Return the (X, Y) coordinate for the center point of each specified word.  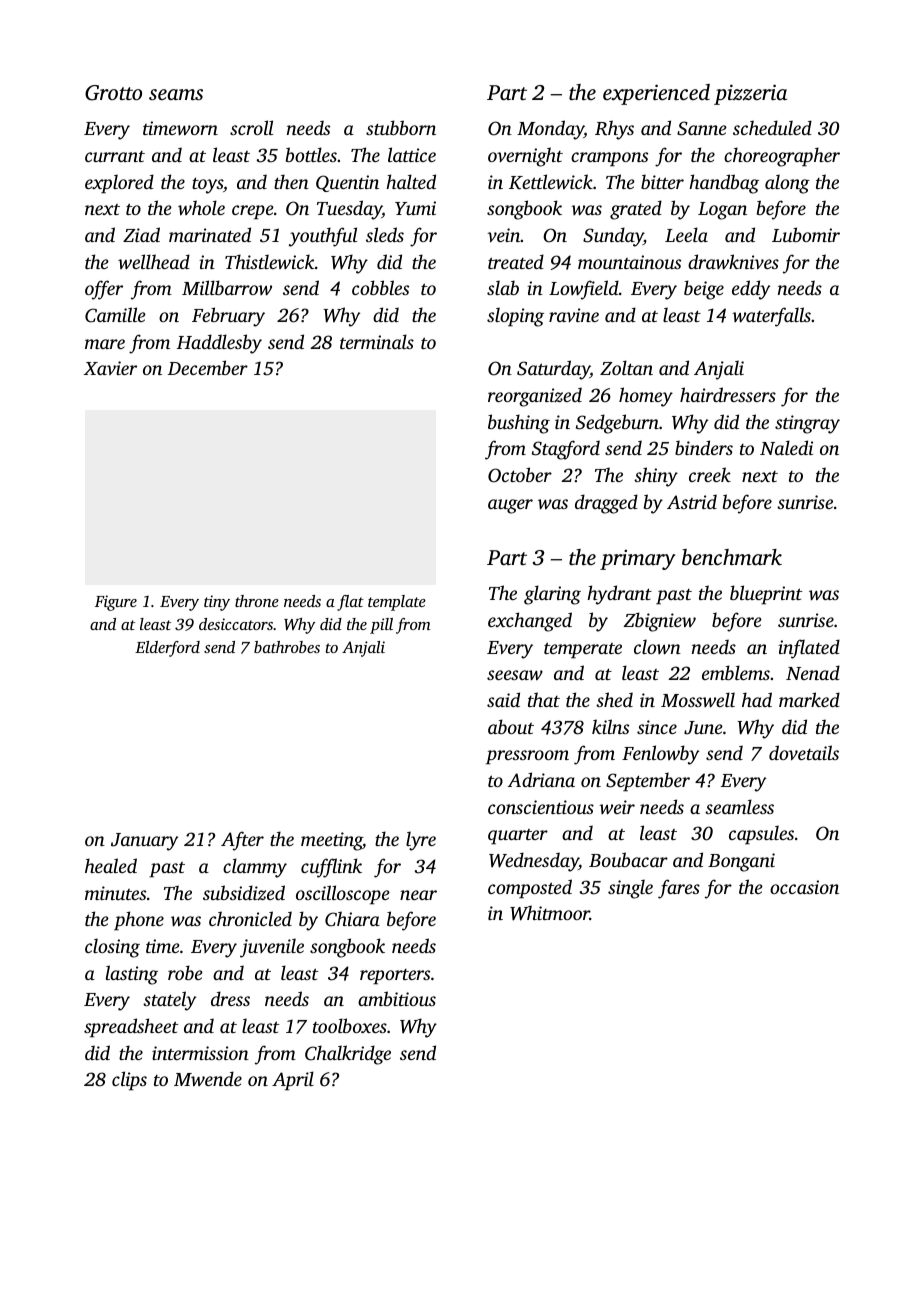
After (242, 841)
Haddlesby (219, 344)
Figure (116, 603)
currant (115, 156)
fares (679, 889)
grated (636, 210)
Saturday (553, 370)
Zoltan (626, 367)
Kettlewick (551, 182)
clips (129, 1081)
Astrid (692, 501)
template (397, 603)
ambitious (397, 998)
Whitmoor (550, 913)
